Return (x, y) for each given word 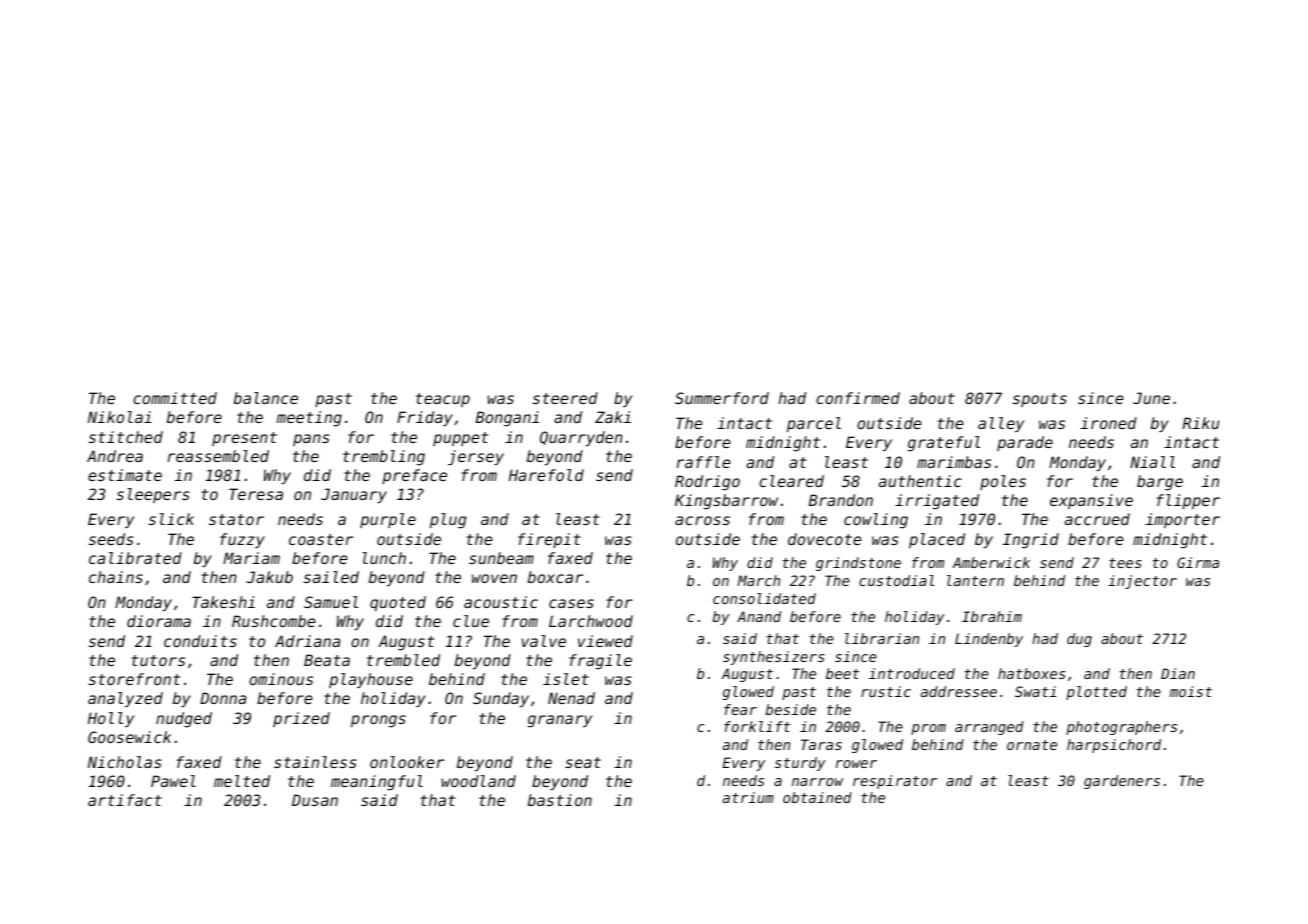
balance (266, 398)
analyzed (125, 699)
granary (560, 721)
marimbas (954, 462)
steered (565, 398)
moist (1191, 691)
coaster (321, 539)
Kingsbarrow (726, 502)
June (1151, 398)
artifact (125, 800)
